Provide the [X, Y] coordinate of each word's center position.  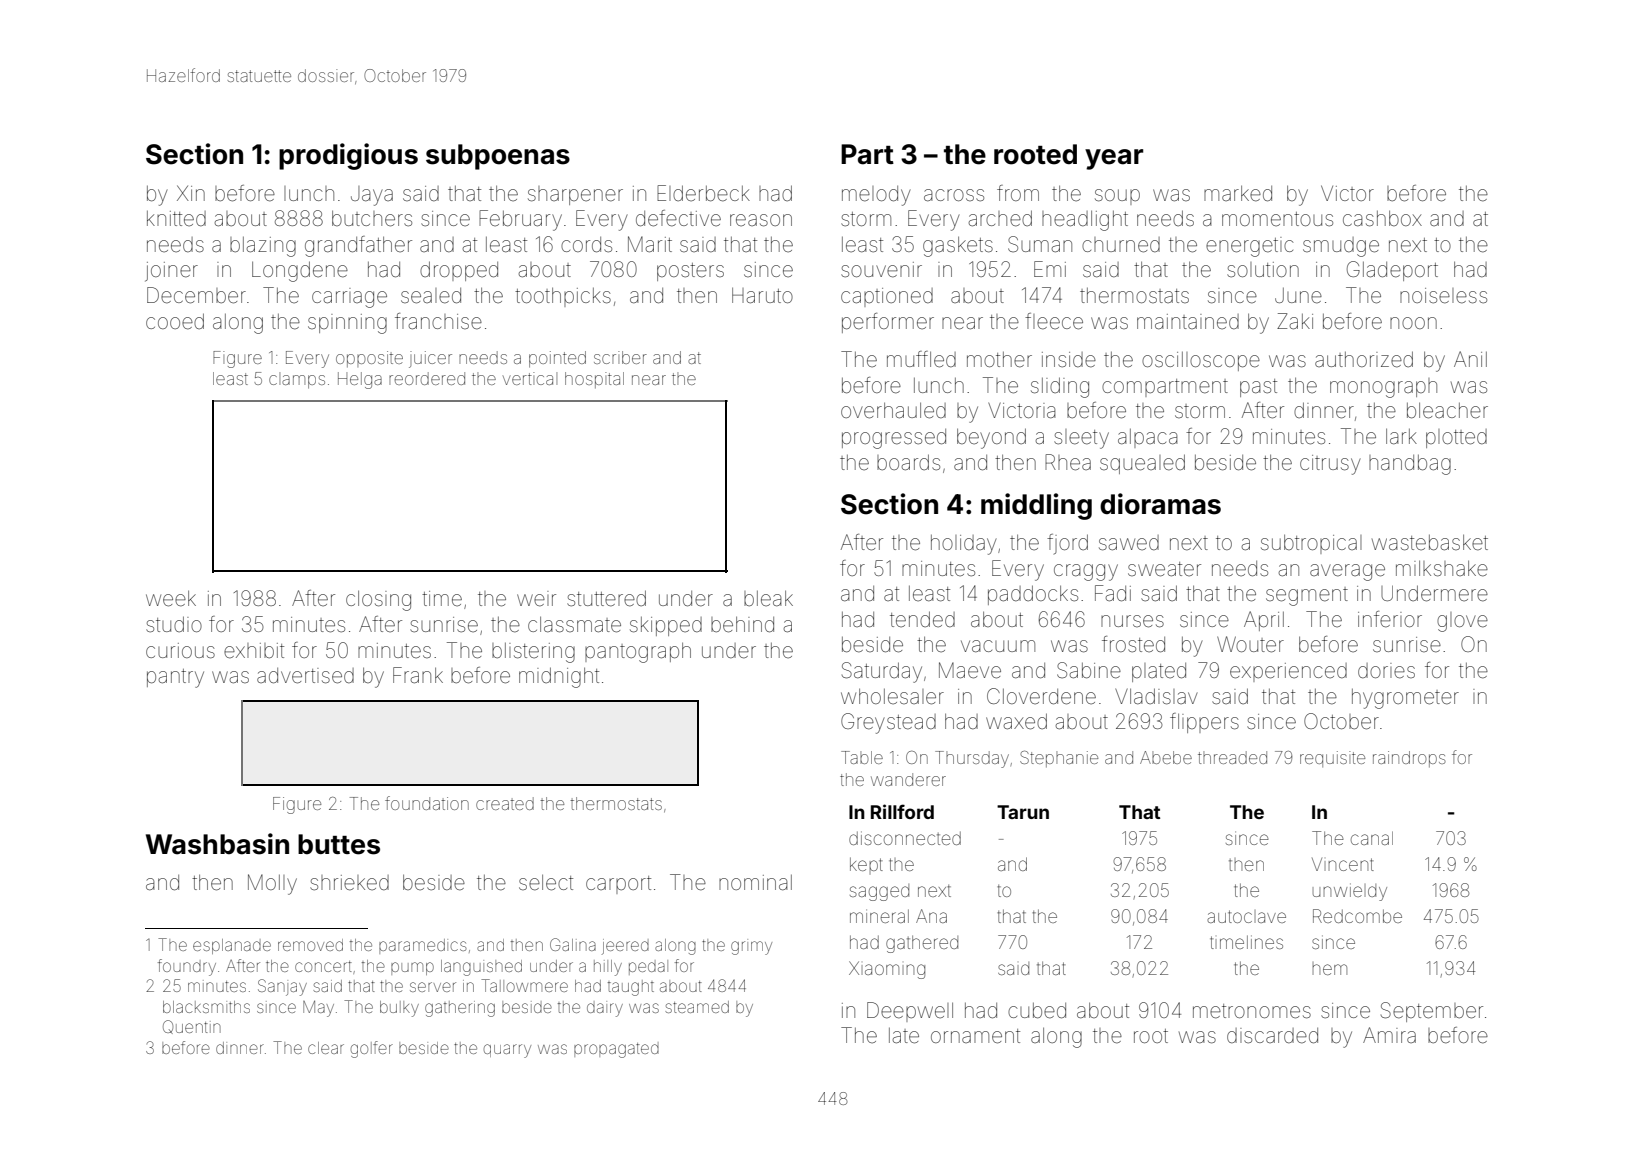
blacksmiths [206, 1007]
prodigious [348, 156]
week [171, 599]
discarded [1272, 1036]
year [1114, 159]
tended [922, 619]
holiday [964, 545]
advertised [305, 676]
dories [1386, 671]
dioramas [1160, 504]
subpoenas [498, 157]
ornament [975, 1036]
